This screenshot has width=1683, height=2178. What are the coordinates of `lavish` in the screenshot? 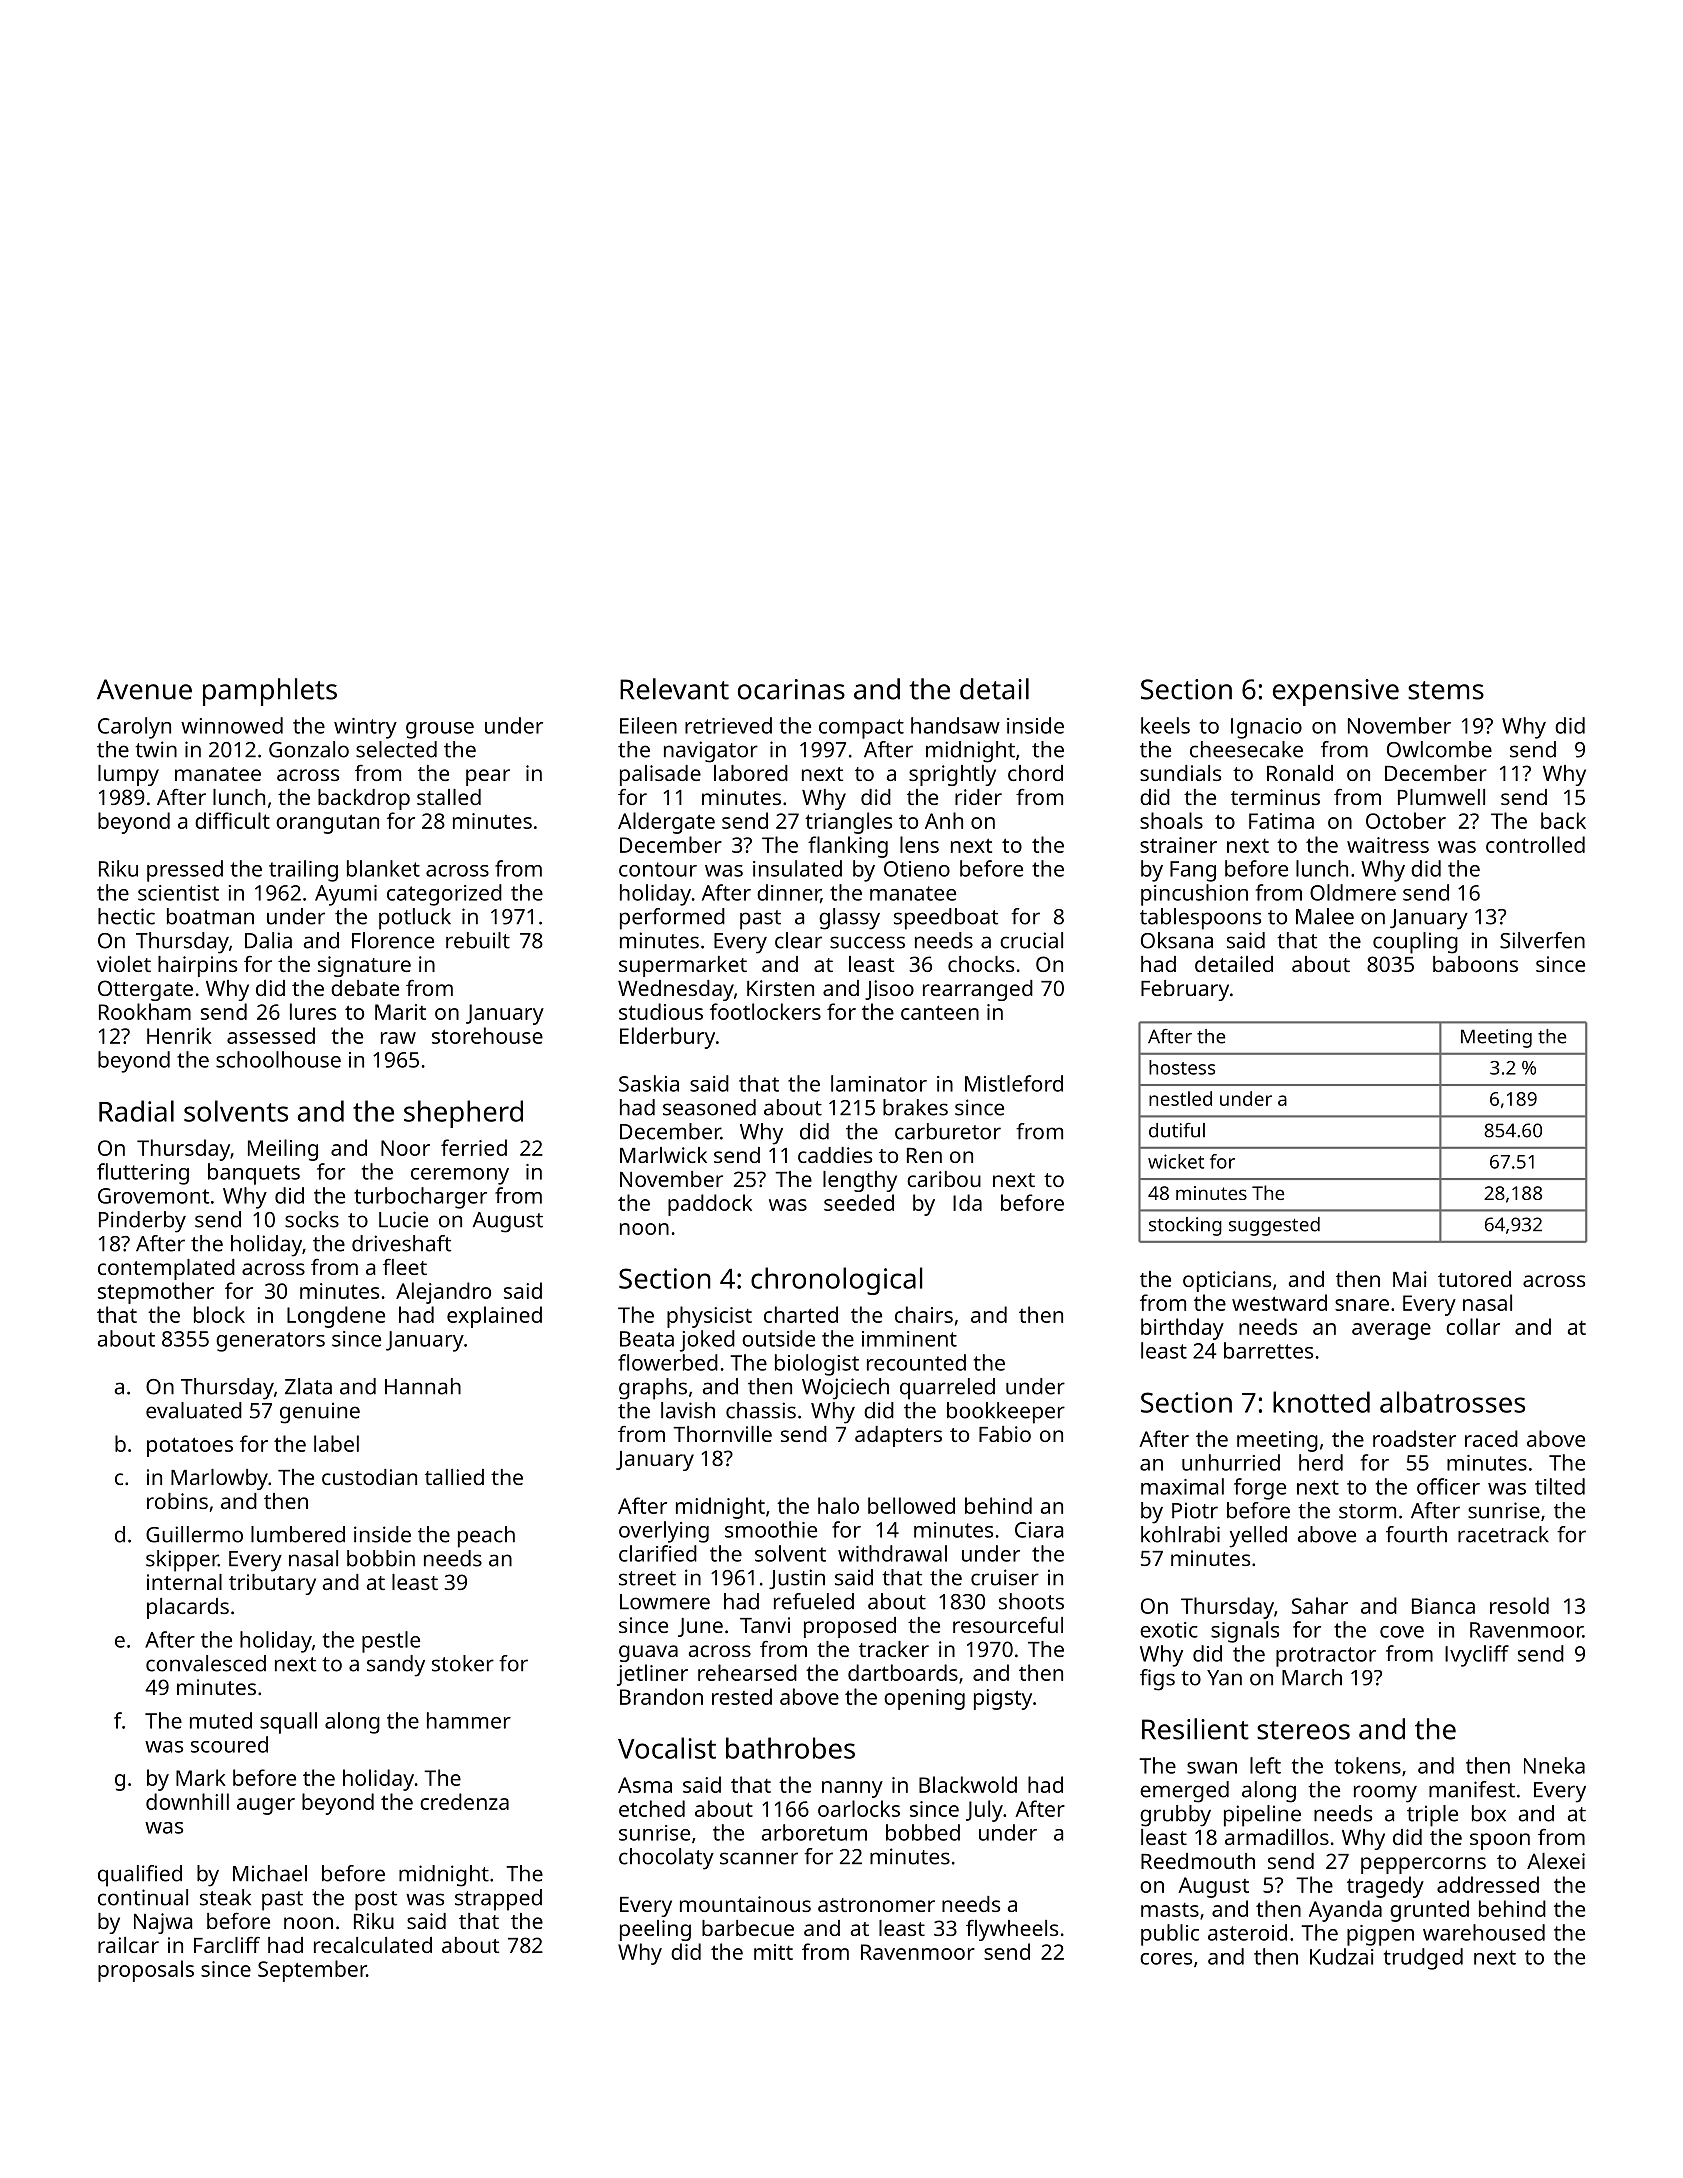 It's located at (688, 1410).
